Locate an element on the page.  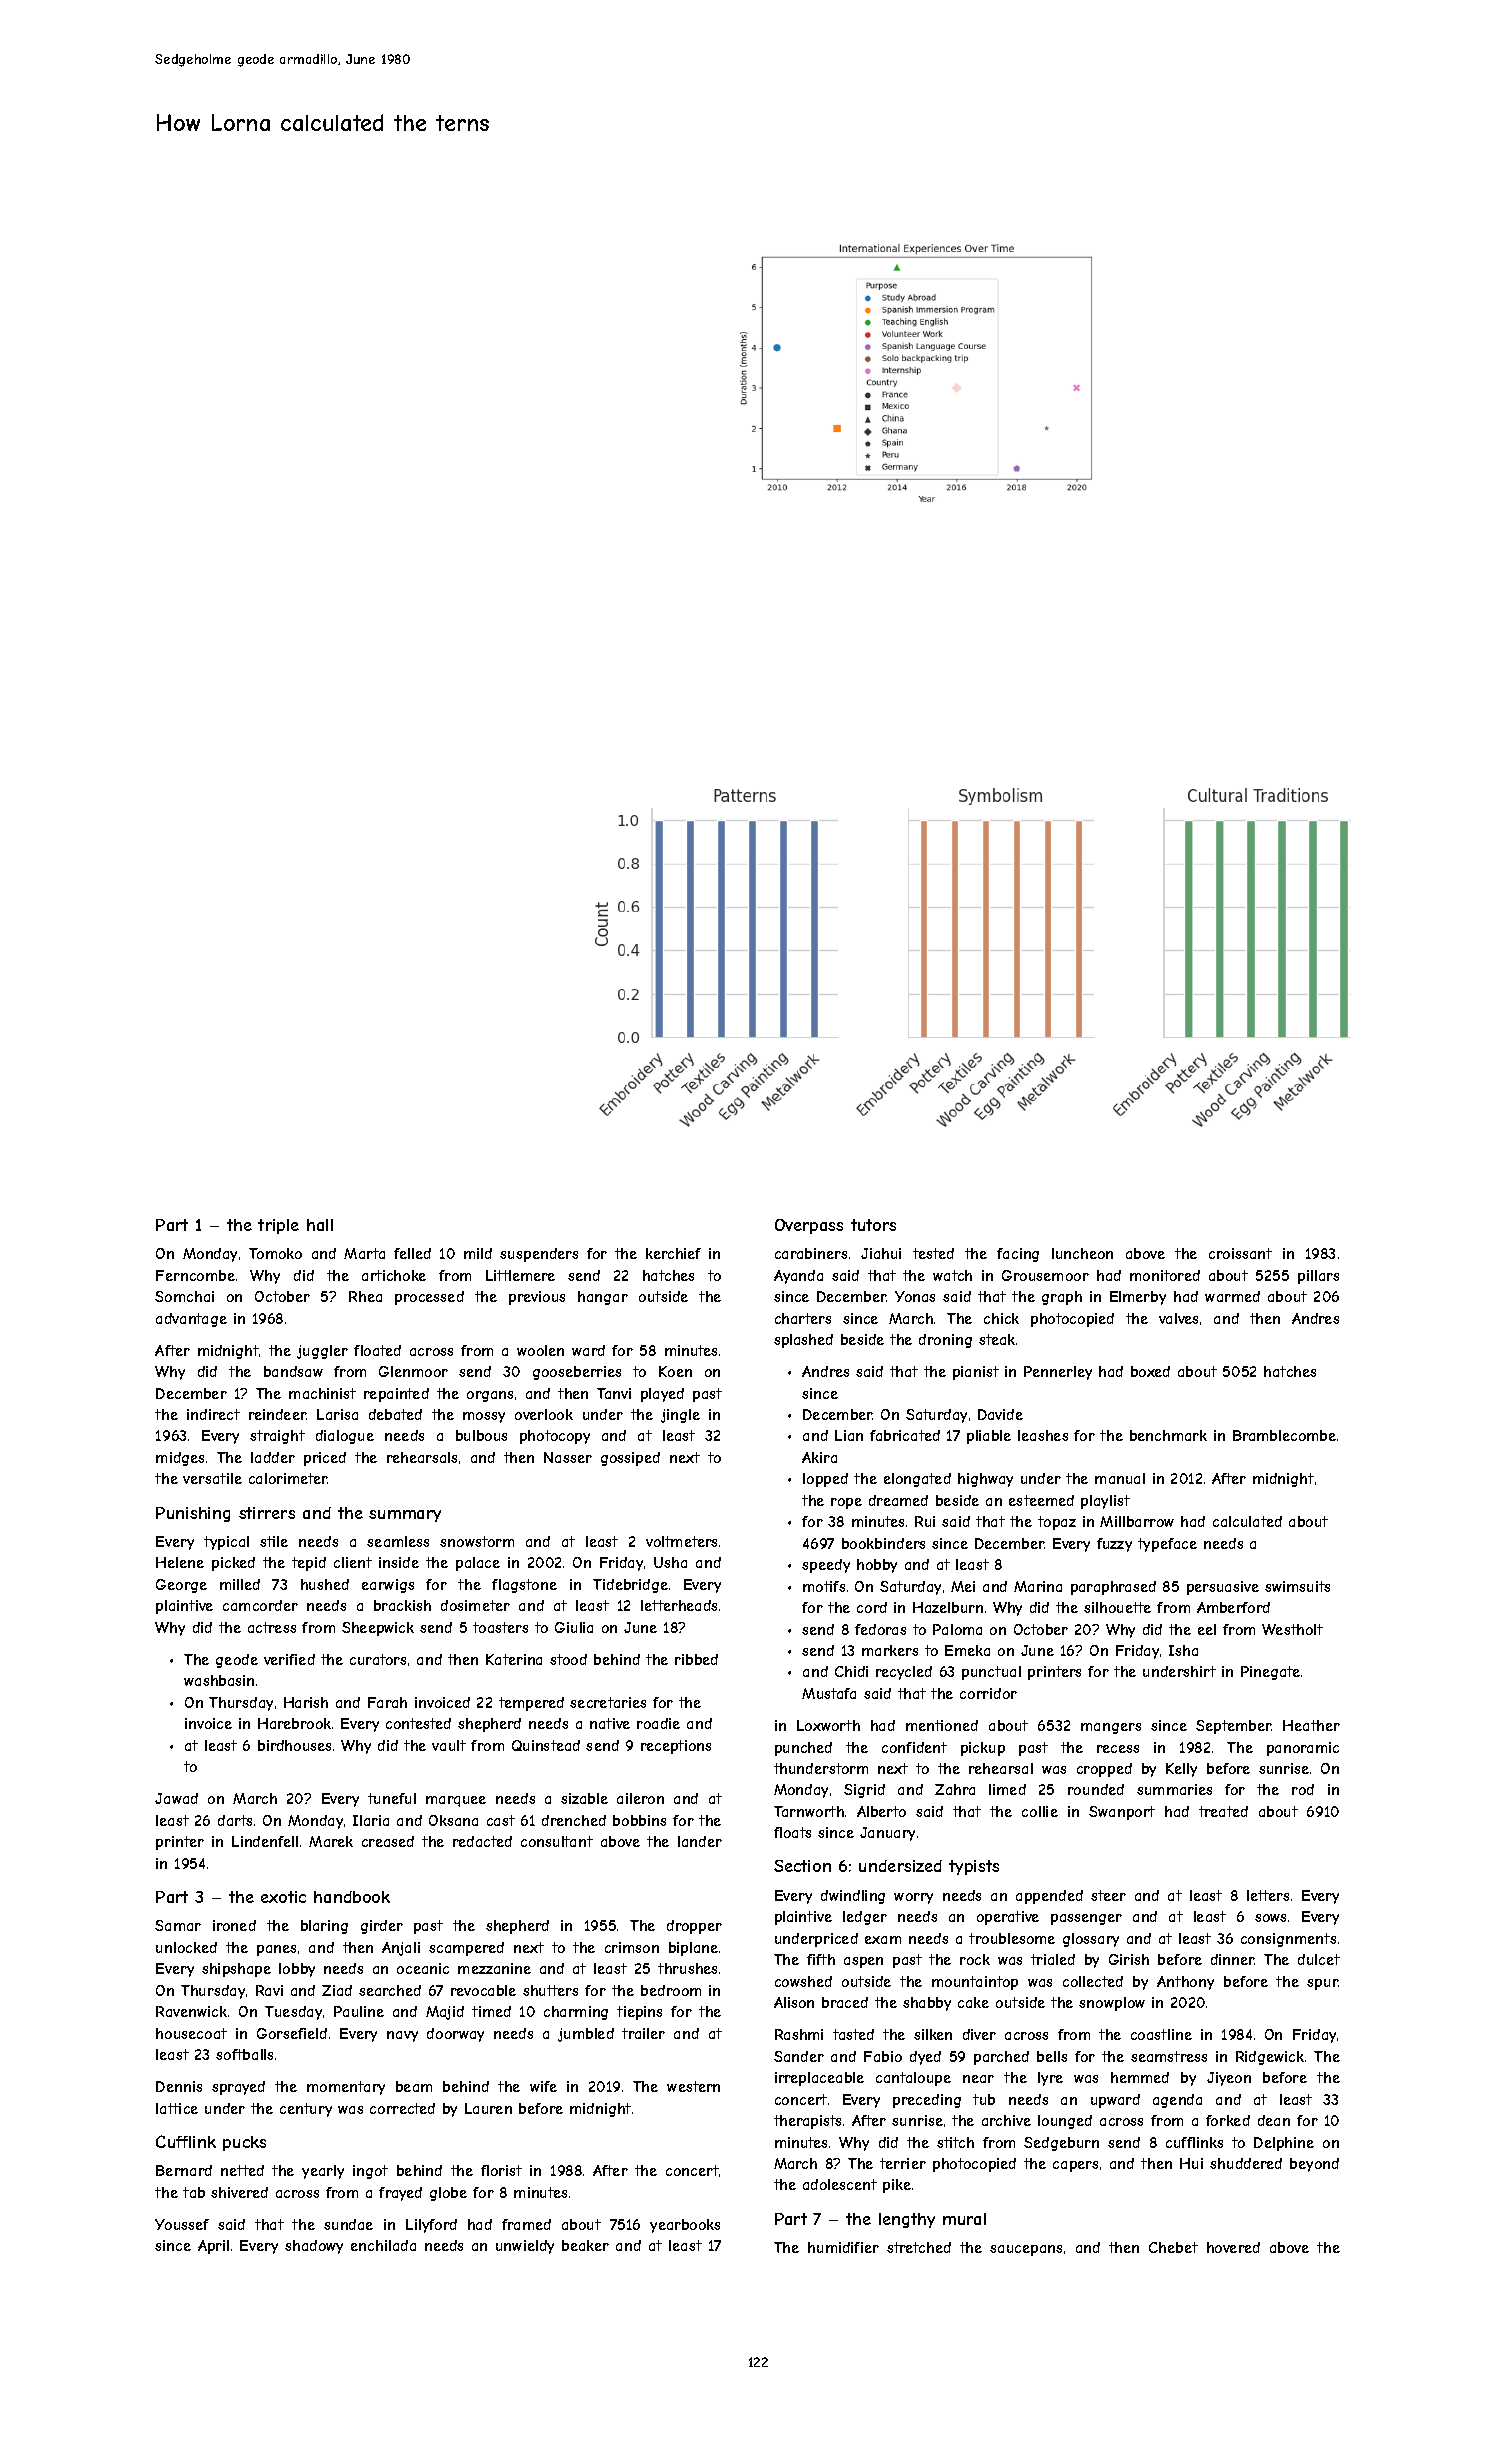
processed is located at coordinates (429, 1298).
